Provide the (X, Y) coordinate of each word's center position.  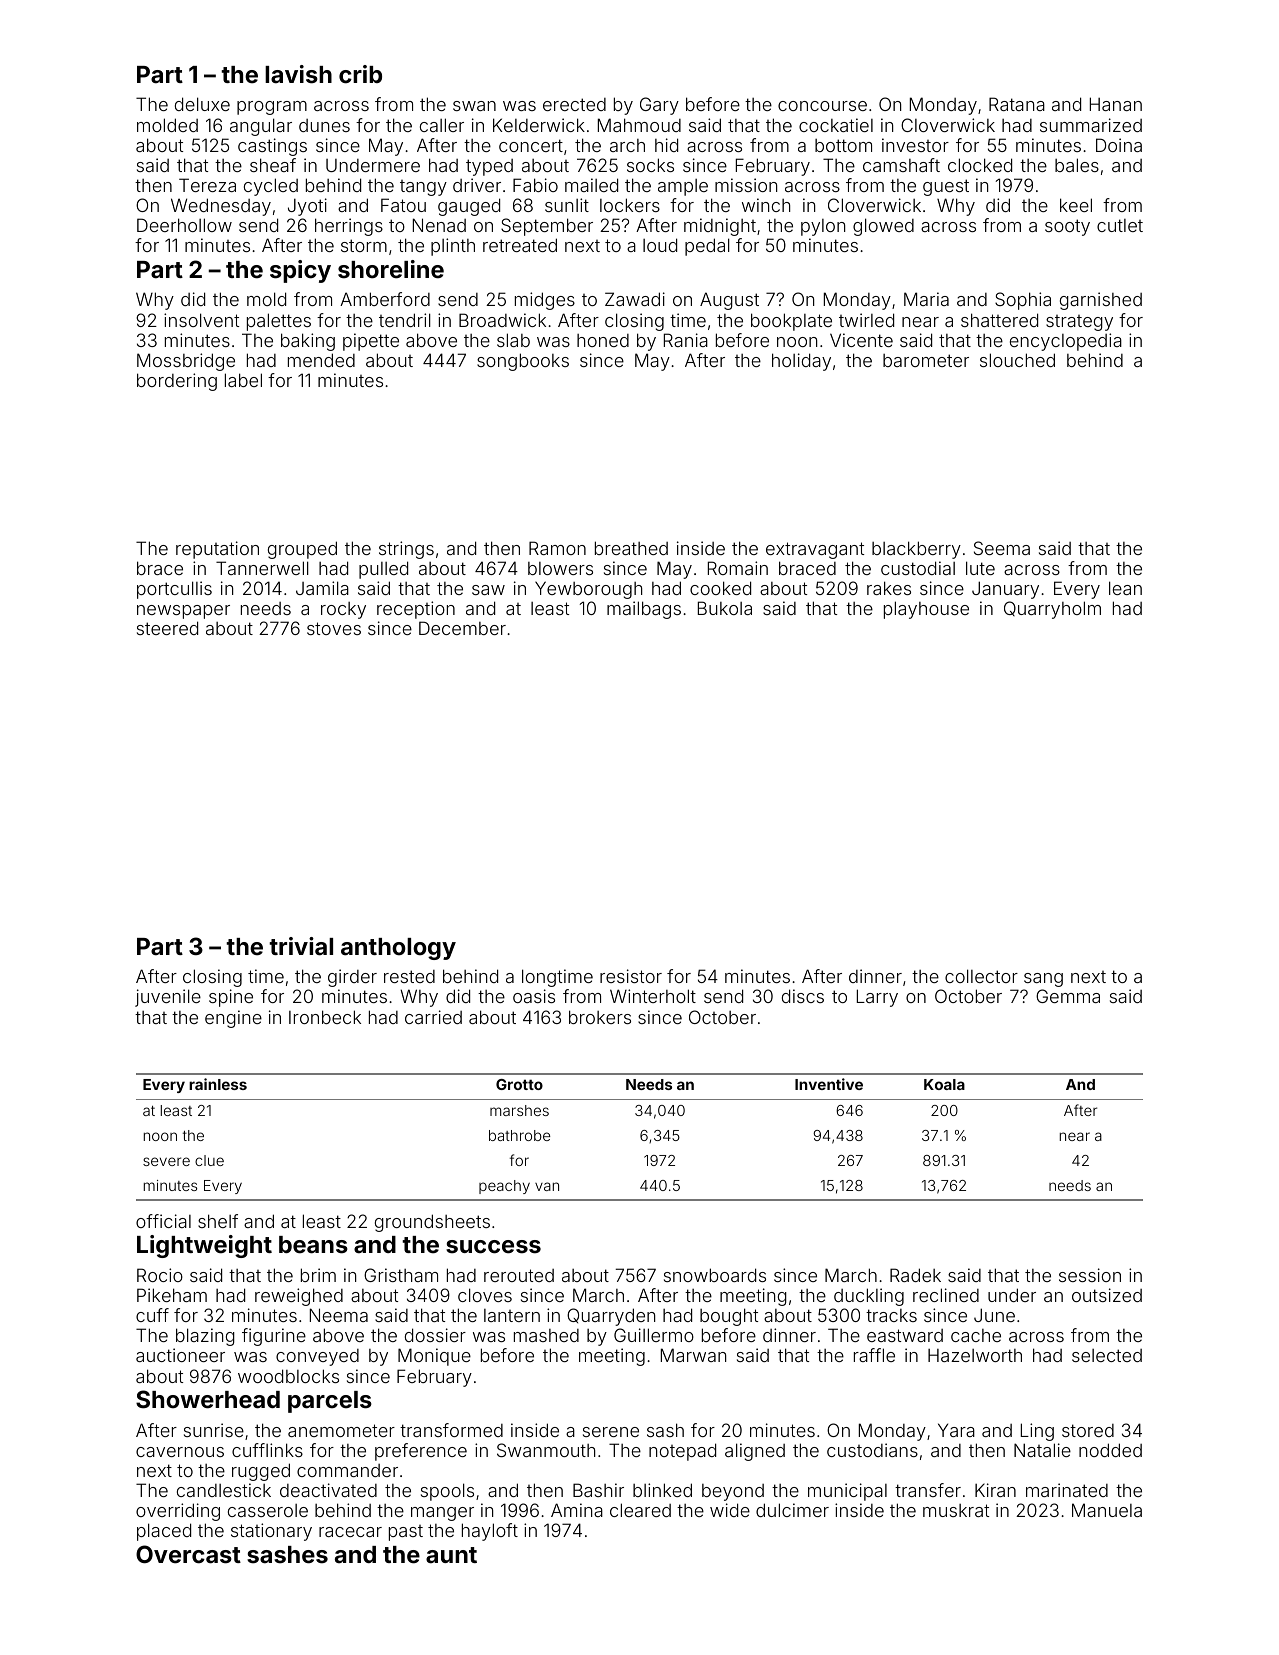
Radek (915, 1275)
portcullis (174, 590)
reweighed (299, 1297)
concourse (822, 106)
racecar (350, 1532)
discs (803, 996)
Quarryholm (1052, 610)
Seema (1002, 548)
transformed (451, 1430)
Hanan (1116, 104)
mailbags (644, 610)
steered (167, 628)
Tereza (207, 185)
